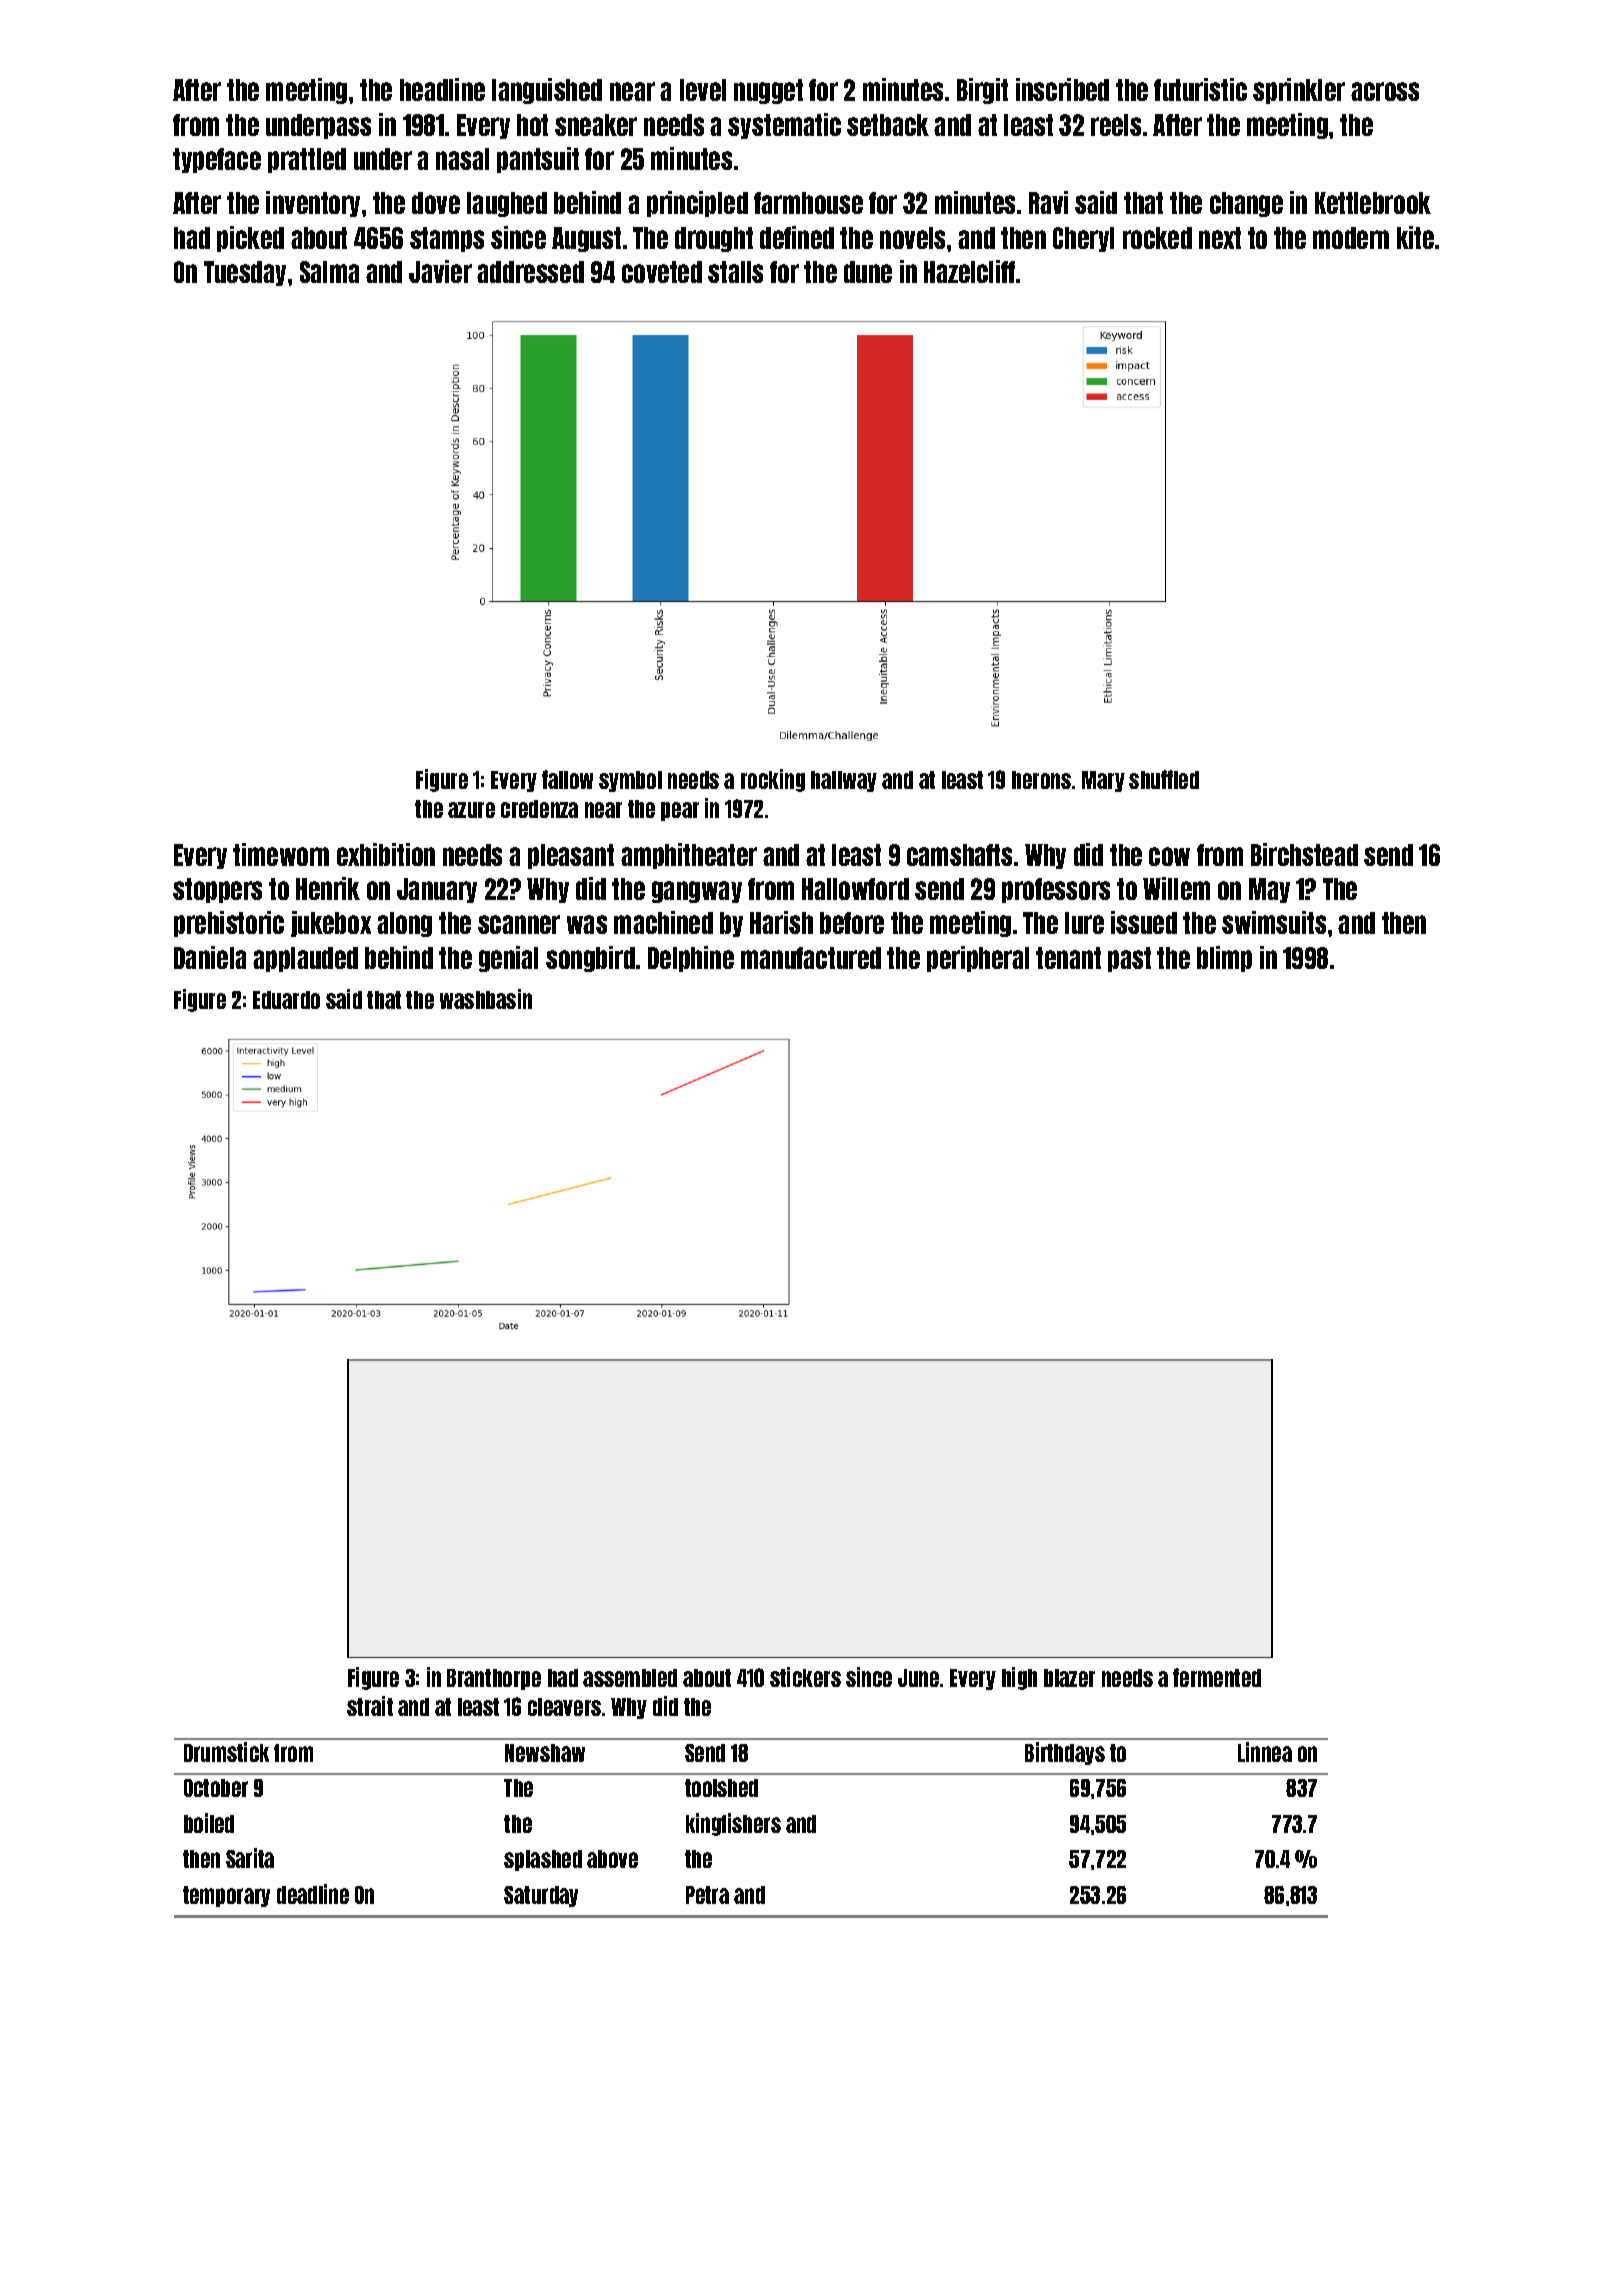 This document has width=1620, height=2292. What do you see at coordinates (1048, 202) in the document?
I see `Ravi` at bounding box center [1048, 202].
